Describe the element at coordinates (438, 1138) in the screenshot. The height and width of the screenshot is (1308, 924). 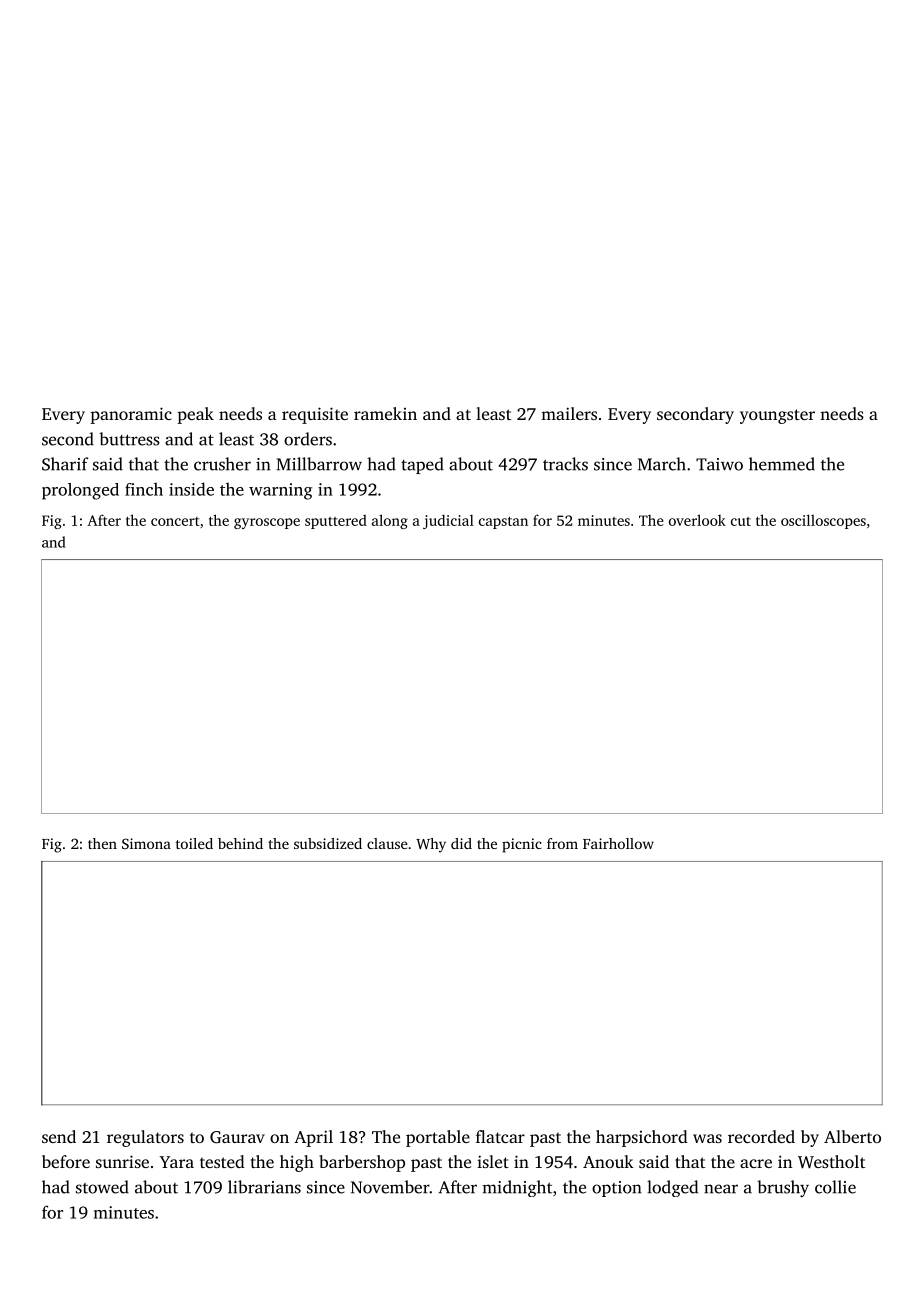
I see `portable` at that location.
